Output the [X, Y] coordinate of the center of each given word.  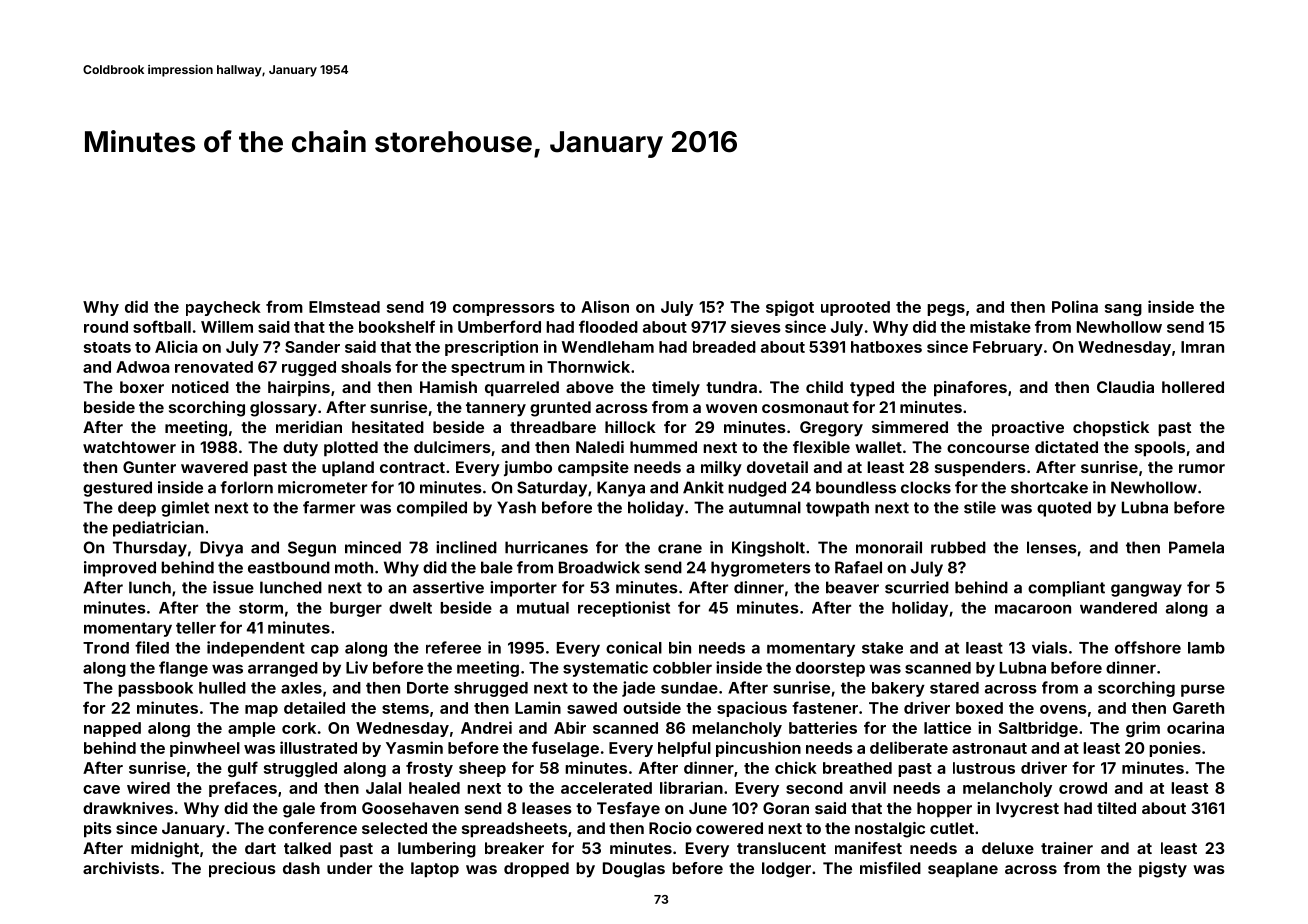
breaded [724, 347]
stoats [107, 347]
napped [112, 729]
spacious [752, 709]
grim [1143, 729]
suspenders [980, 469]
